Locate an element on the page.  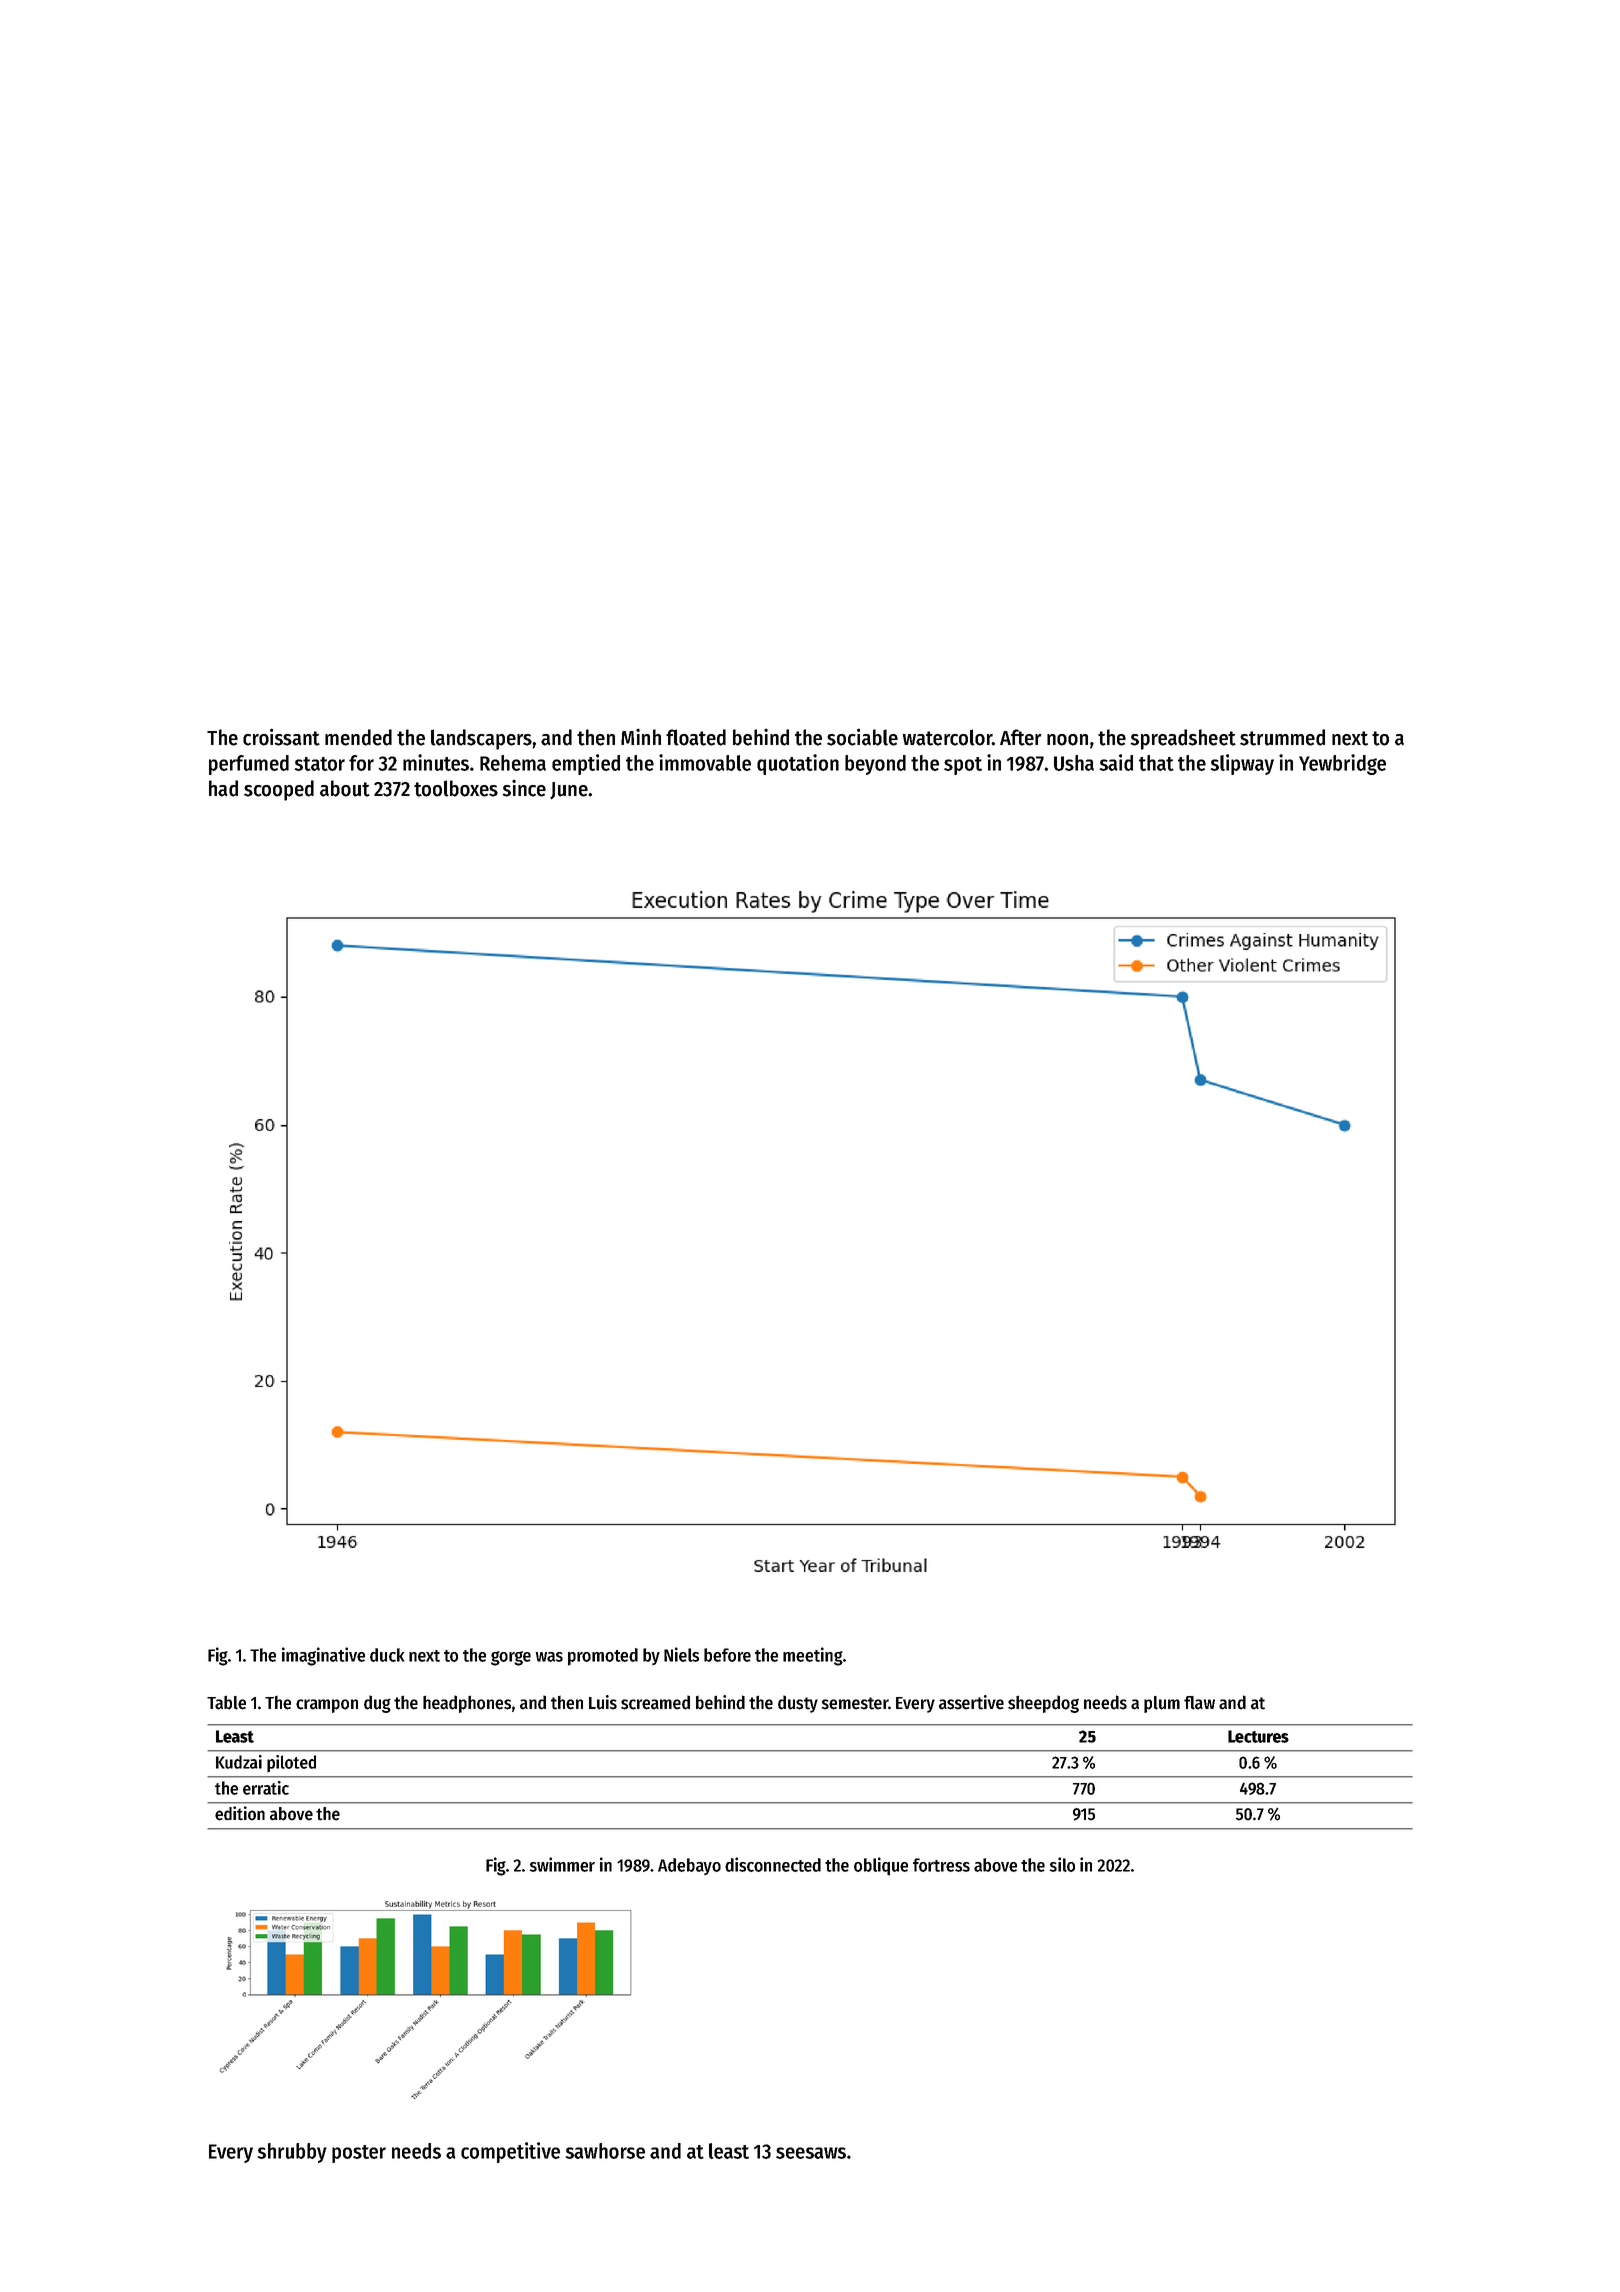
flaw is located at coordinates (1199, 1703).
